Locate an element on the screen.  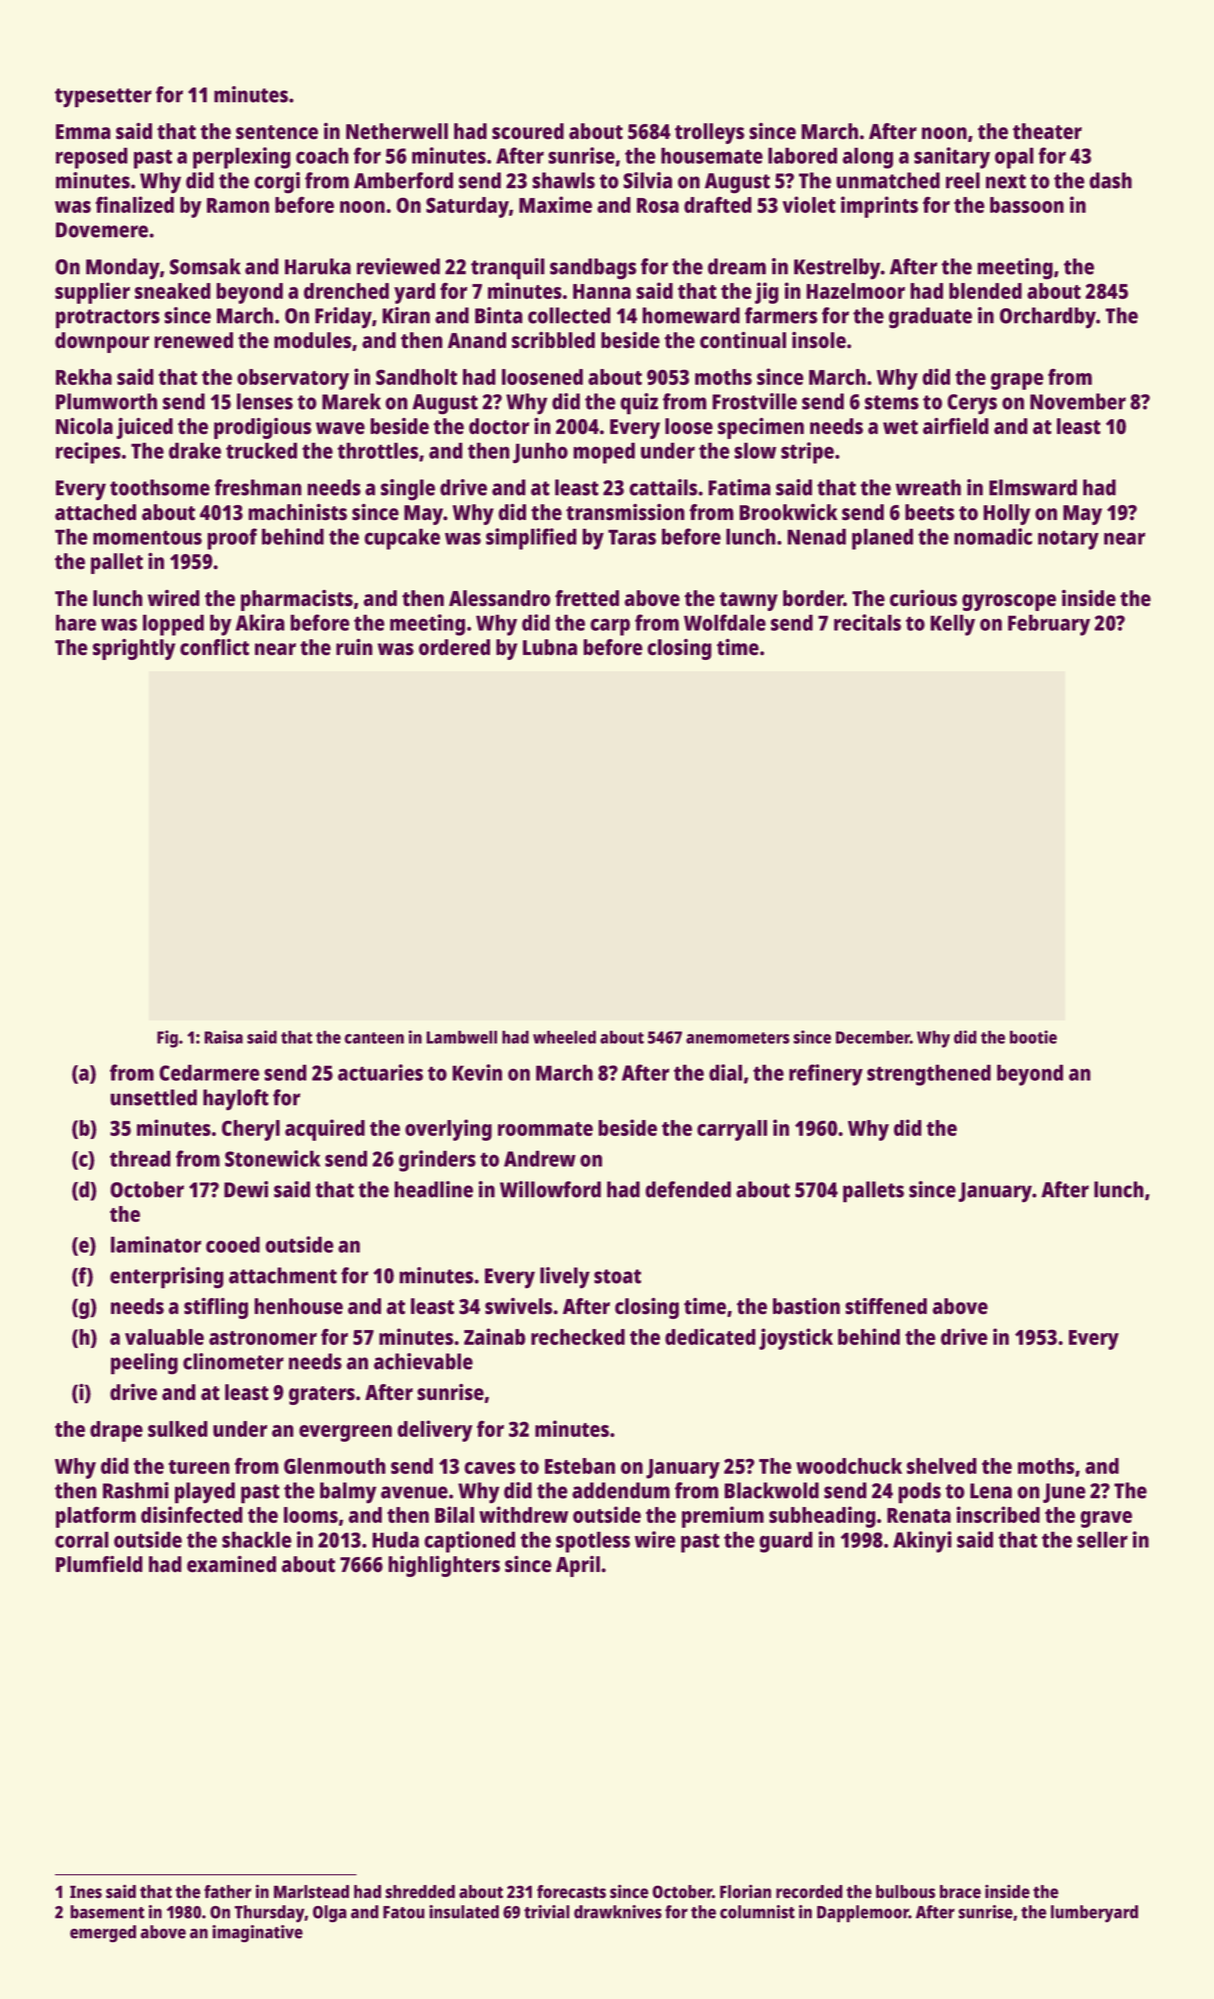
imaginative is located at coordinates (257, 1934).
